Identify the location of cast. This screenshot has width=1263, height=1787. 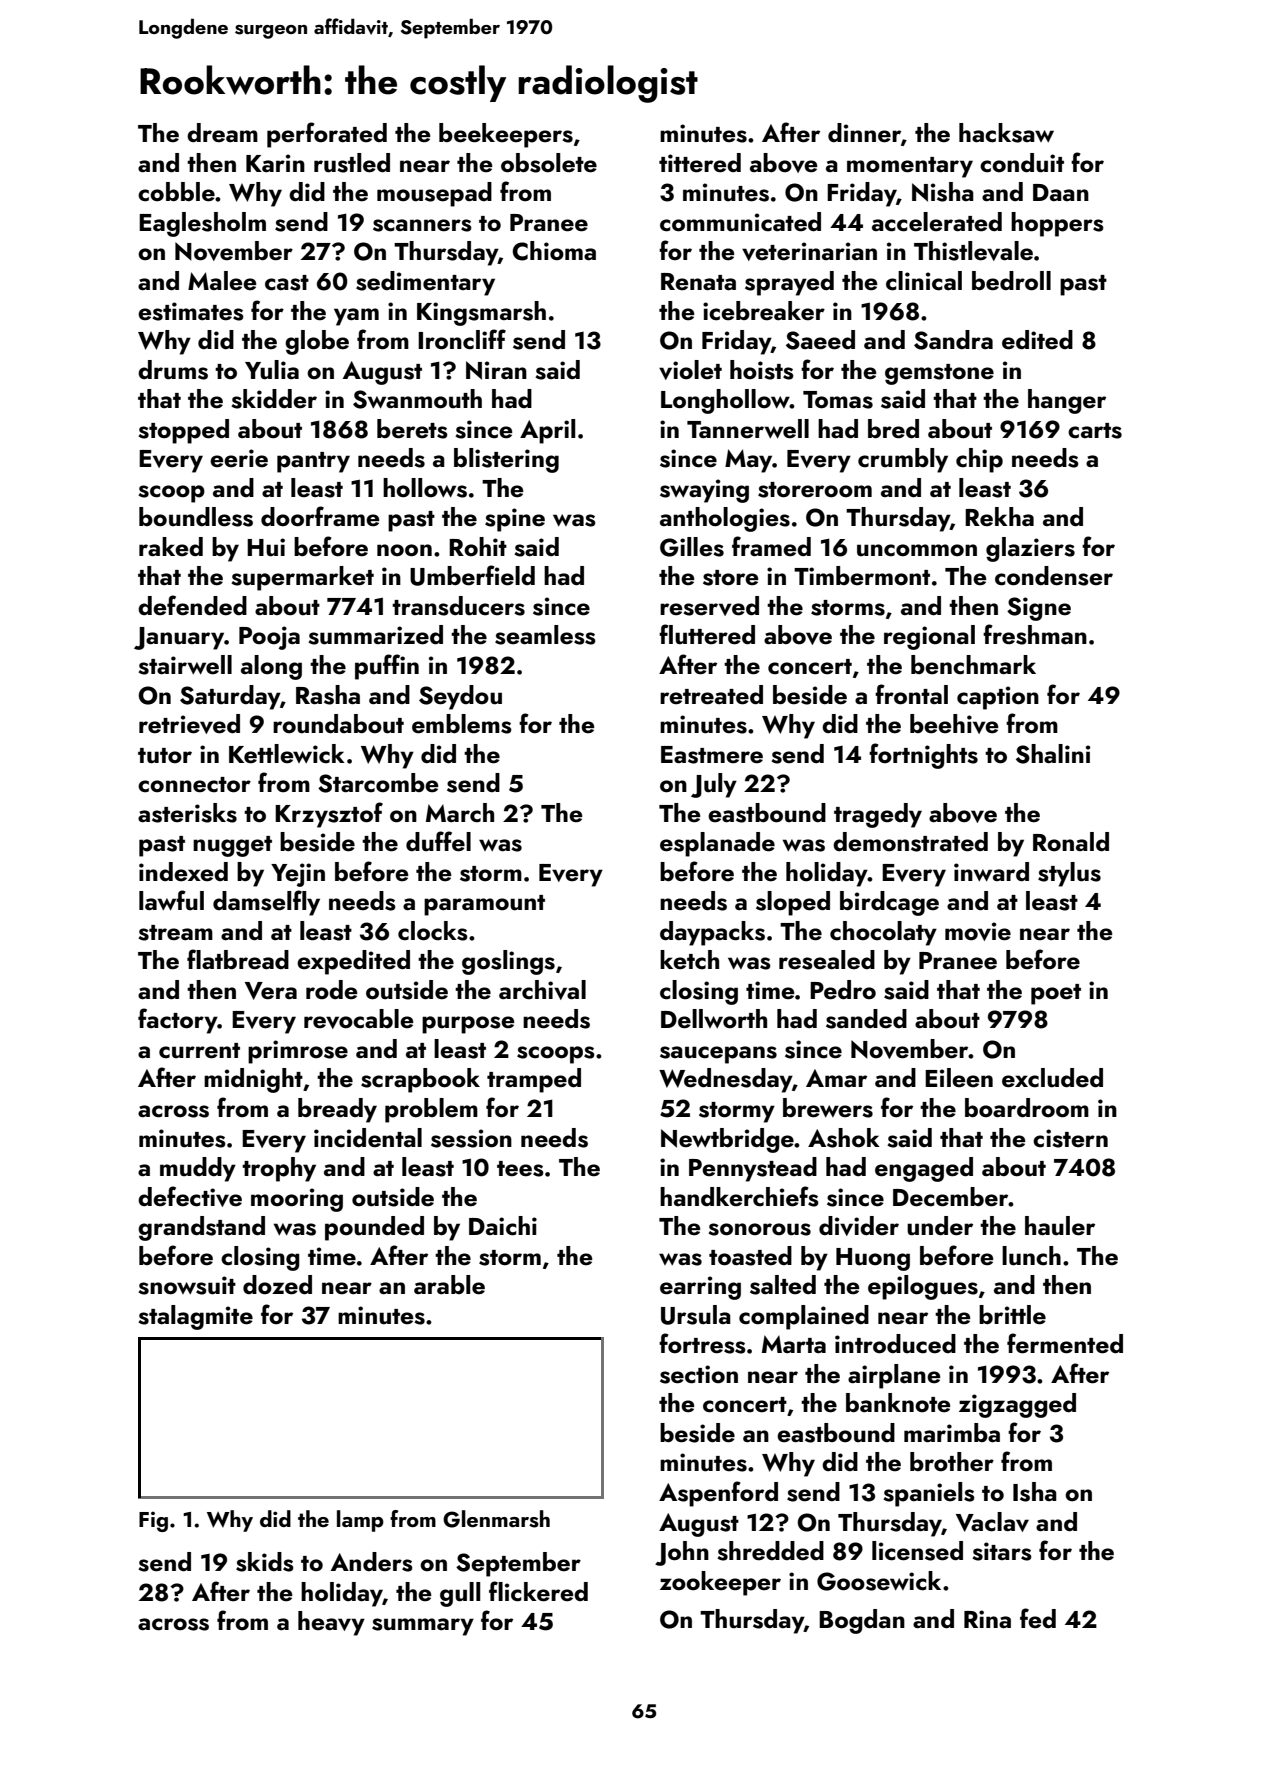
(287, 283).
